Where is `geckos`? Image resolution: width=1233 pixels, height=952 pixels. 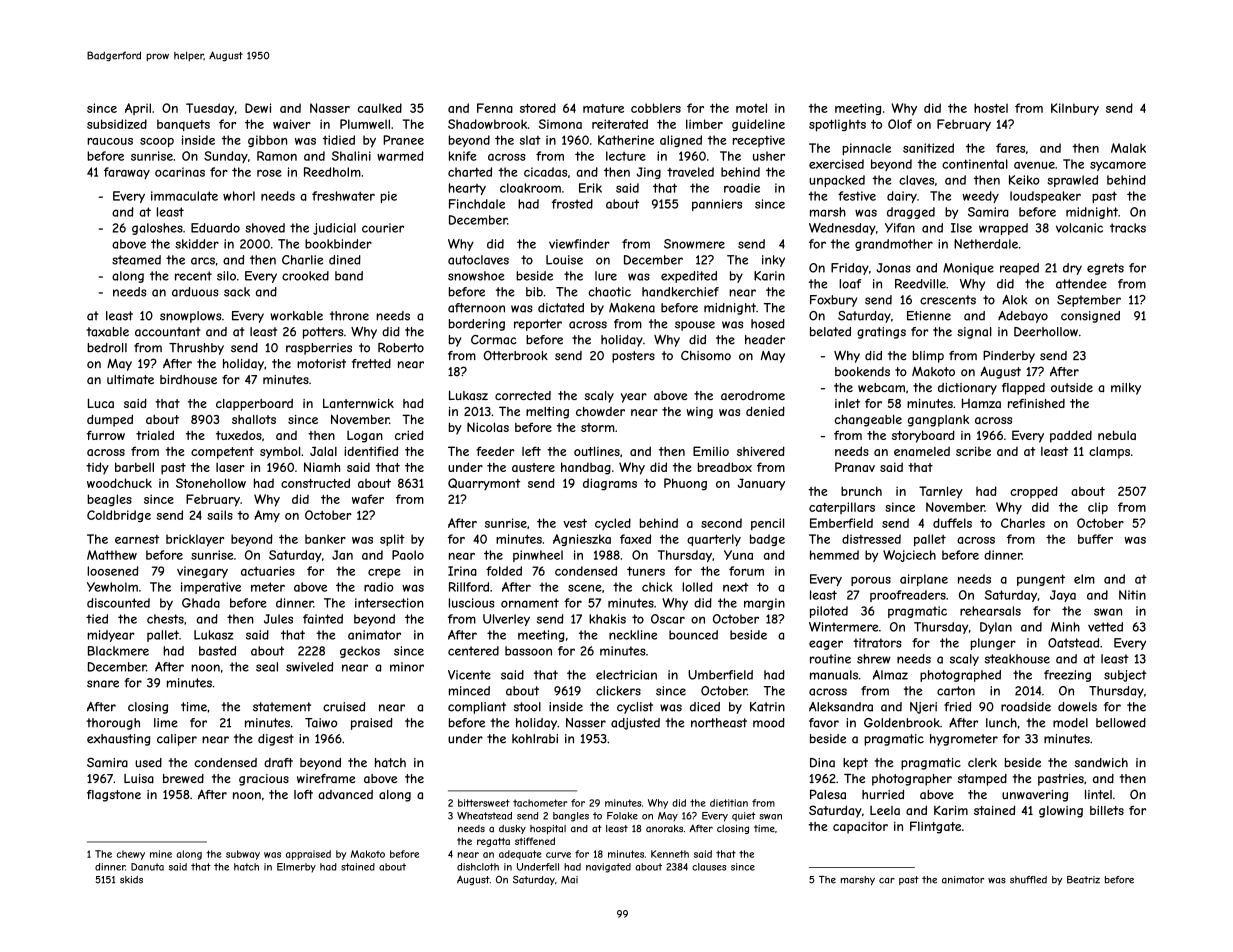
geckos is located at coordinates (360, 652).
